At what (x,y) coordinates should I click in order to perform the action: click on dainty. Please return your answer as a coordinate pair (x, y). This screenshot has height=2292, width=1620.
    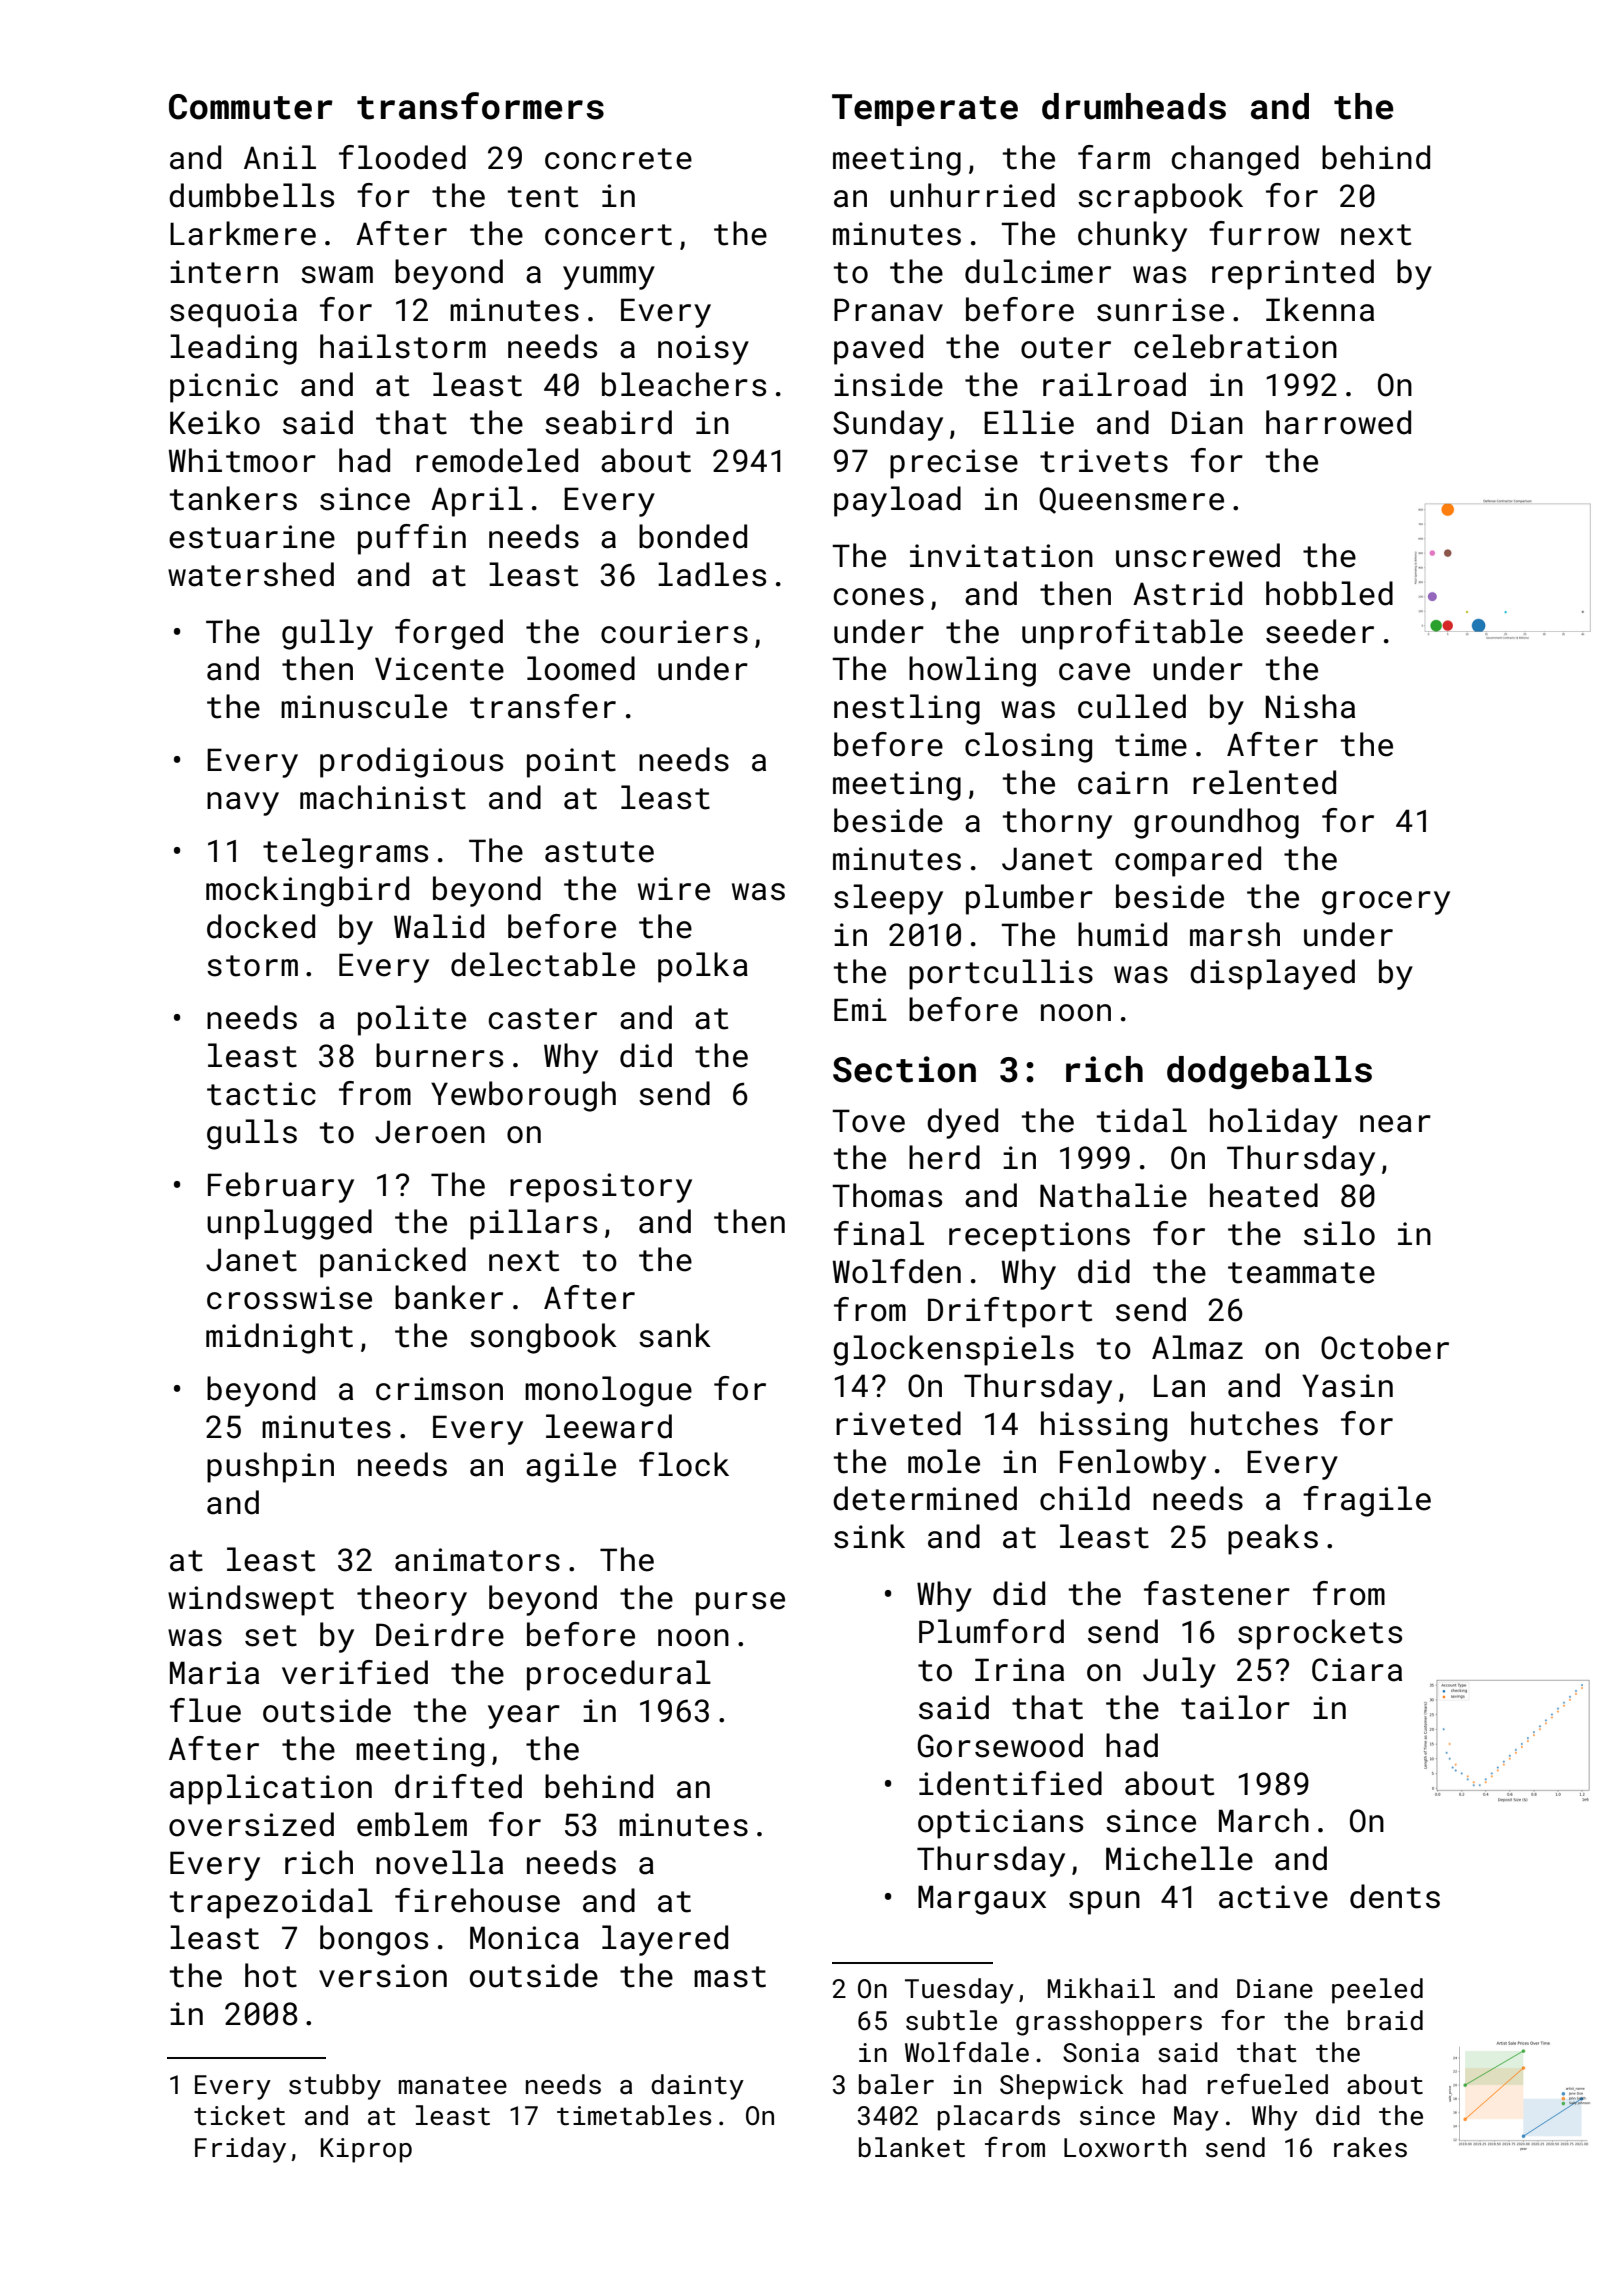
    Looking at the image, I should click on (697, 2087).
